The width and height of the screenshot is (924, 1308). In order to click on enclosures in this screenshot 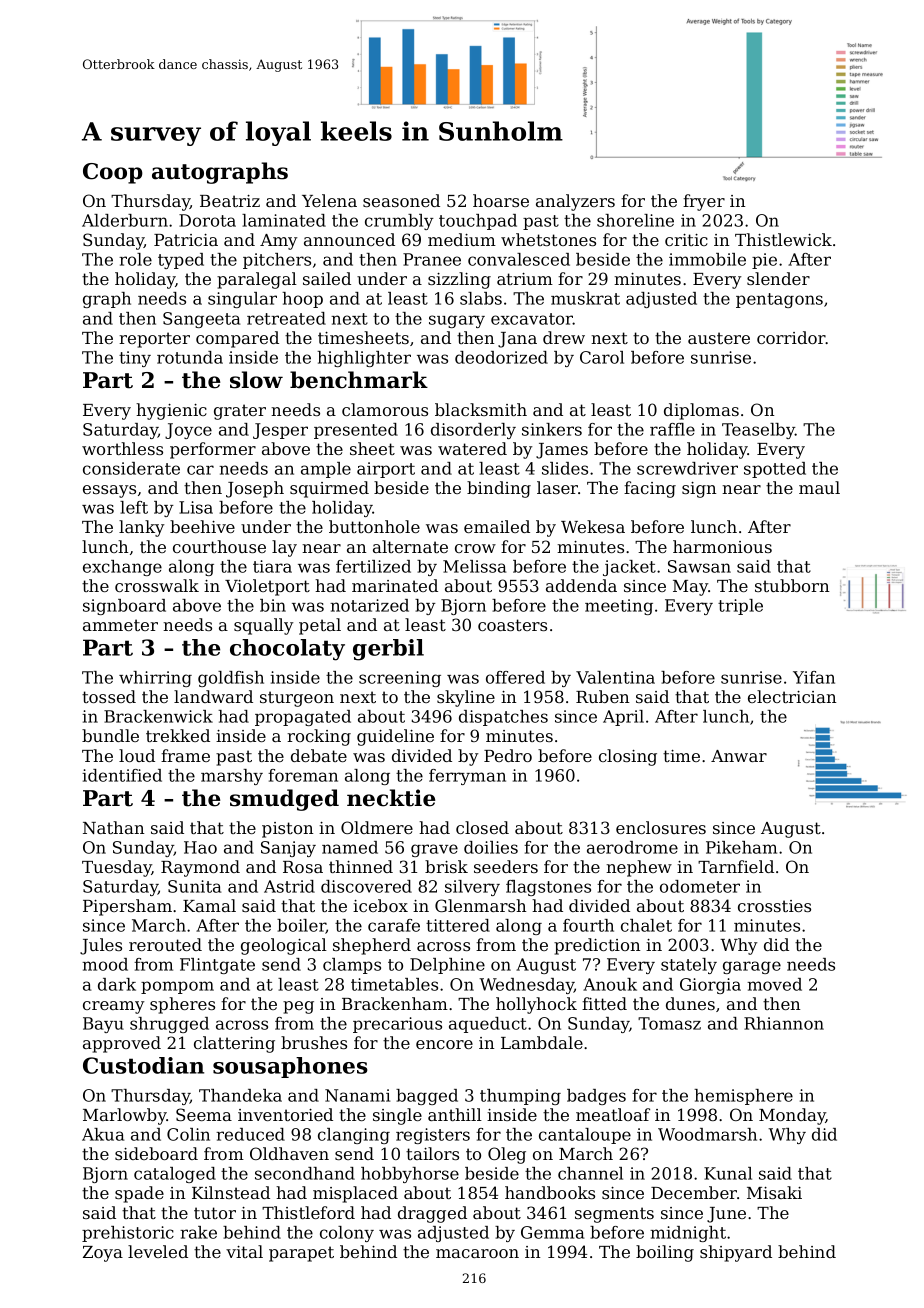, I will do `click(661, 827)`.
